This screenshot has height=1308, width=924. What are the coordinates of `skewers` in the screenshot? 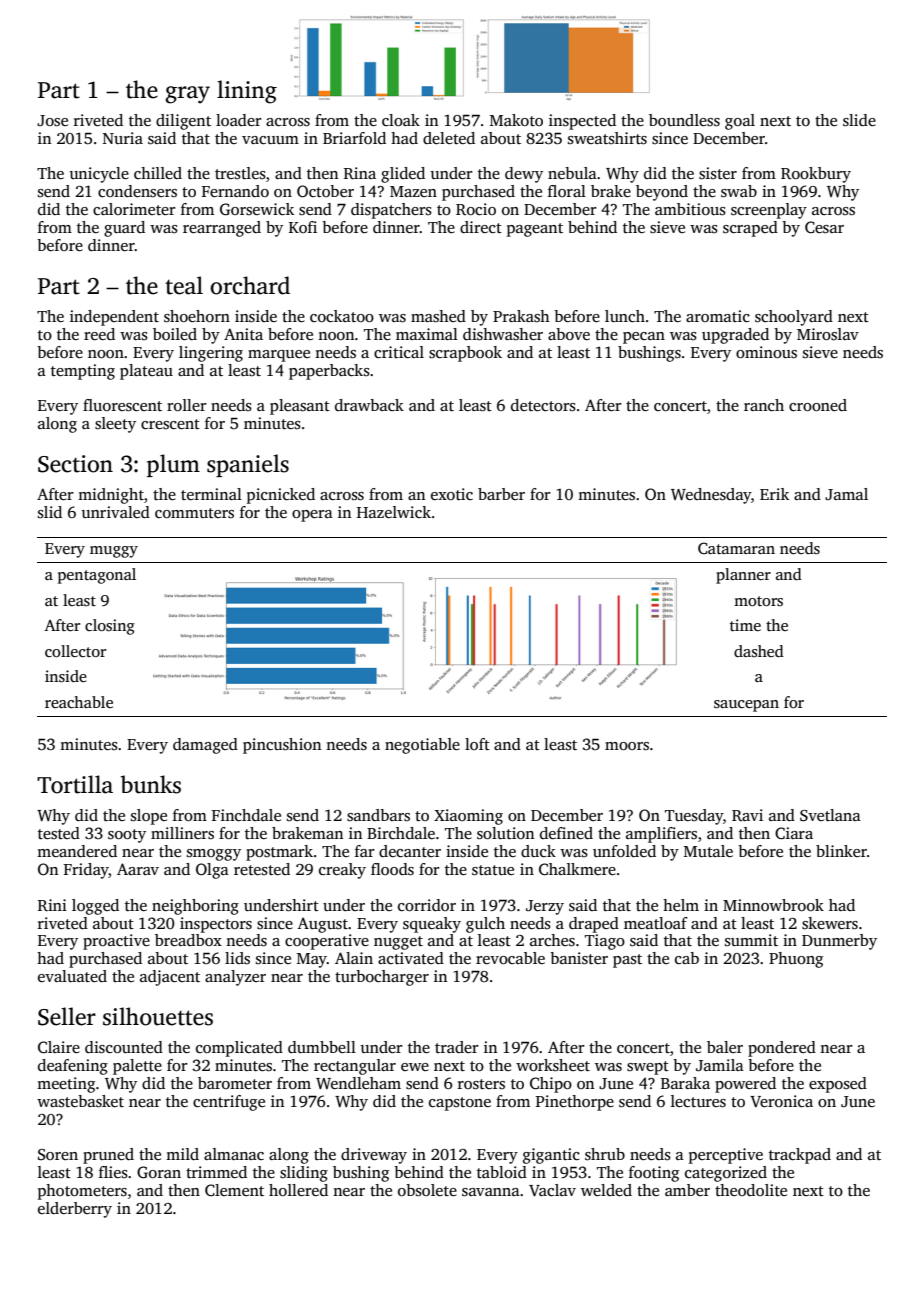 It's located at (830, 923).
